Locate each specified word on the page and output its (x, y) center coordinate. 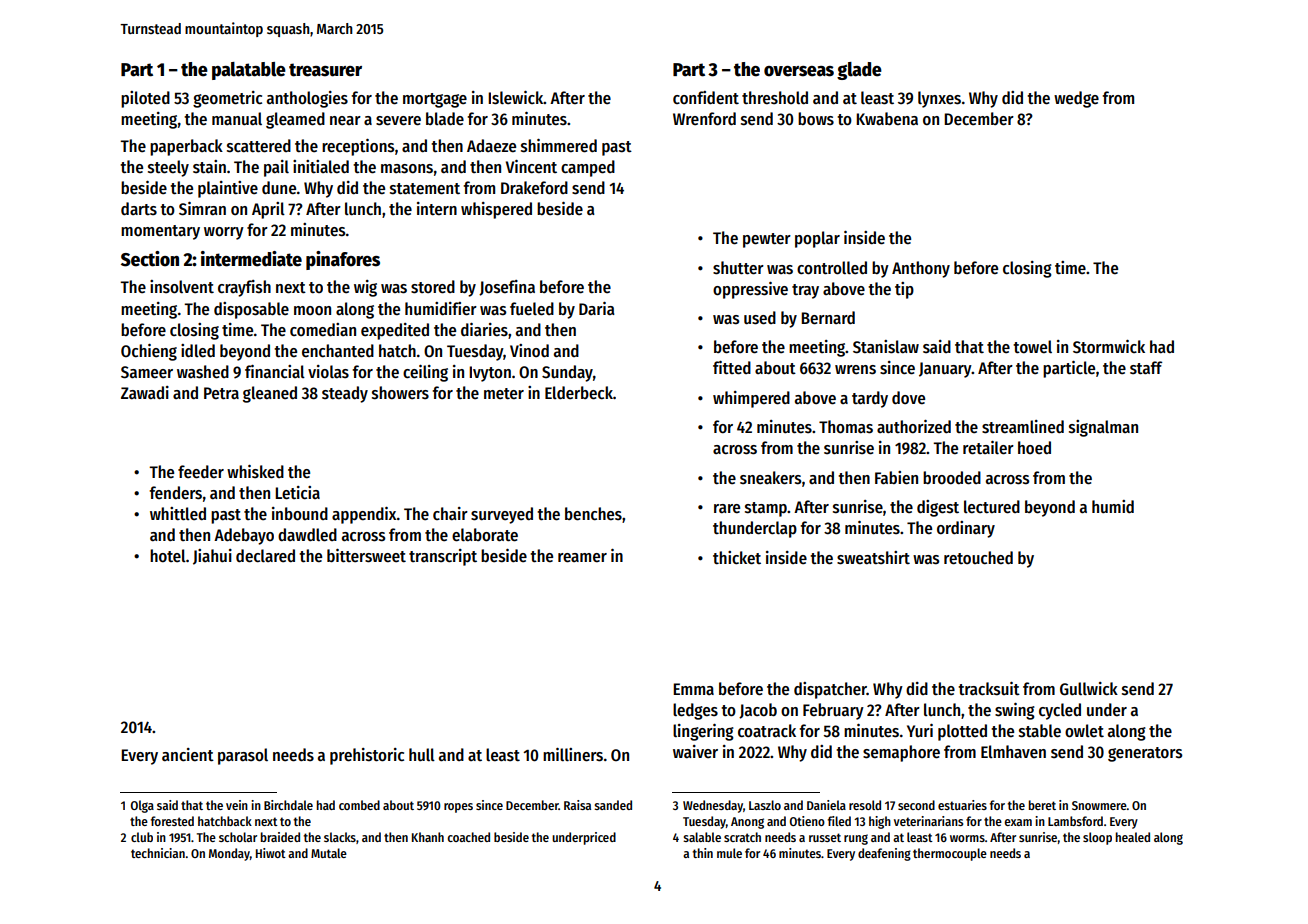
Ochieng (149, 352)
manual (237, 118)
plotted (962, 732)
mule (729, 853)
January (945, 370)
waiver (695, 752)
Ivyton (490, 374)
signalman (1103, 428)
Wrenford (704, 119)
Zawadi (145, 392)
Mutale (329, 853)
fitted (732, 368)
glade (859, 71)
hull (422, 754)
